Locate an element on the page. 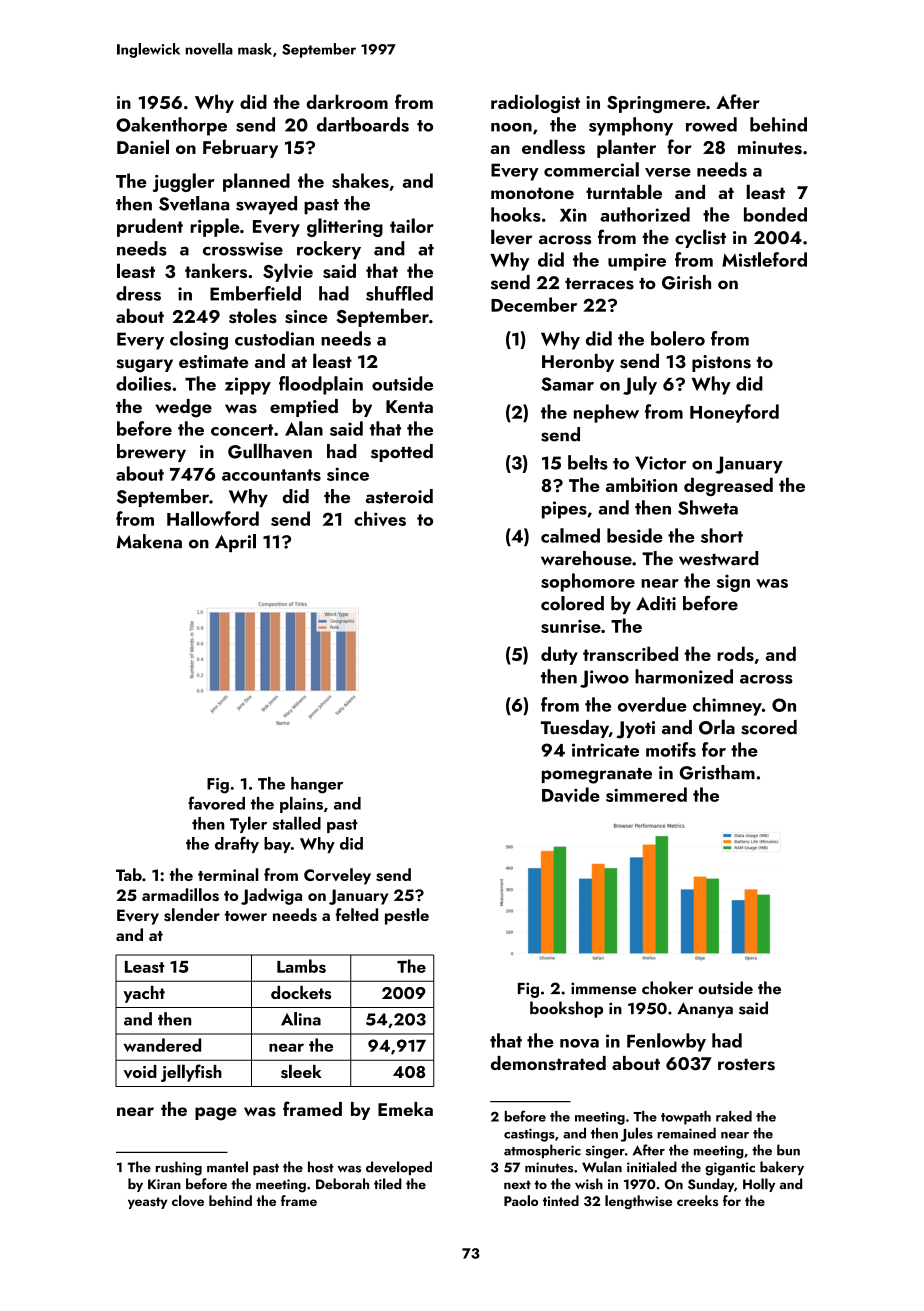 The height and width of the page is (1311, 924). choker is located at coordinates (667, 988).
